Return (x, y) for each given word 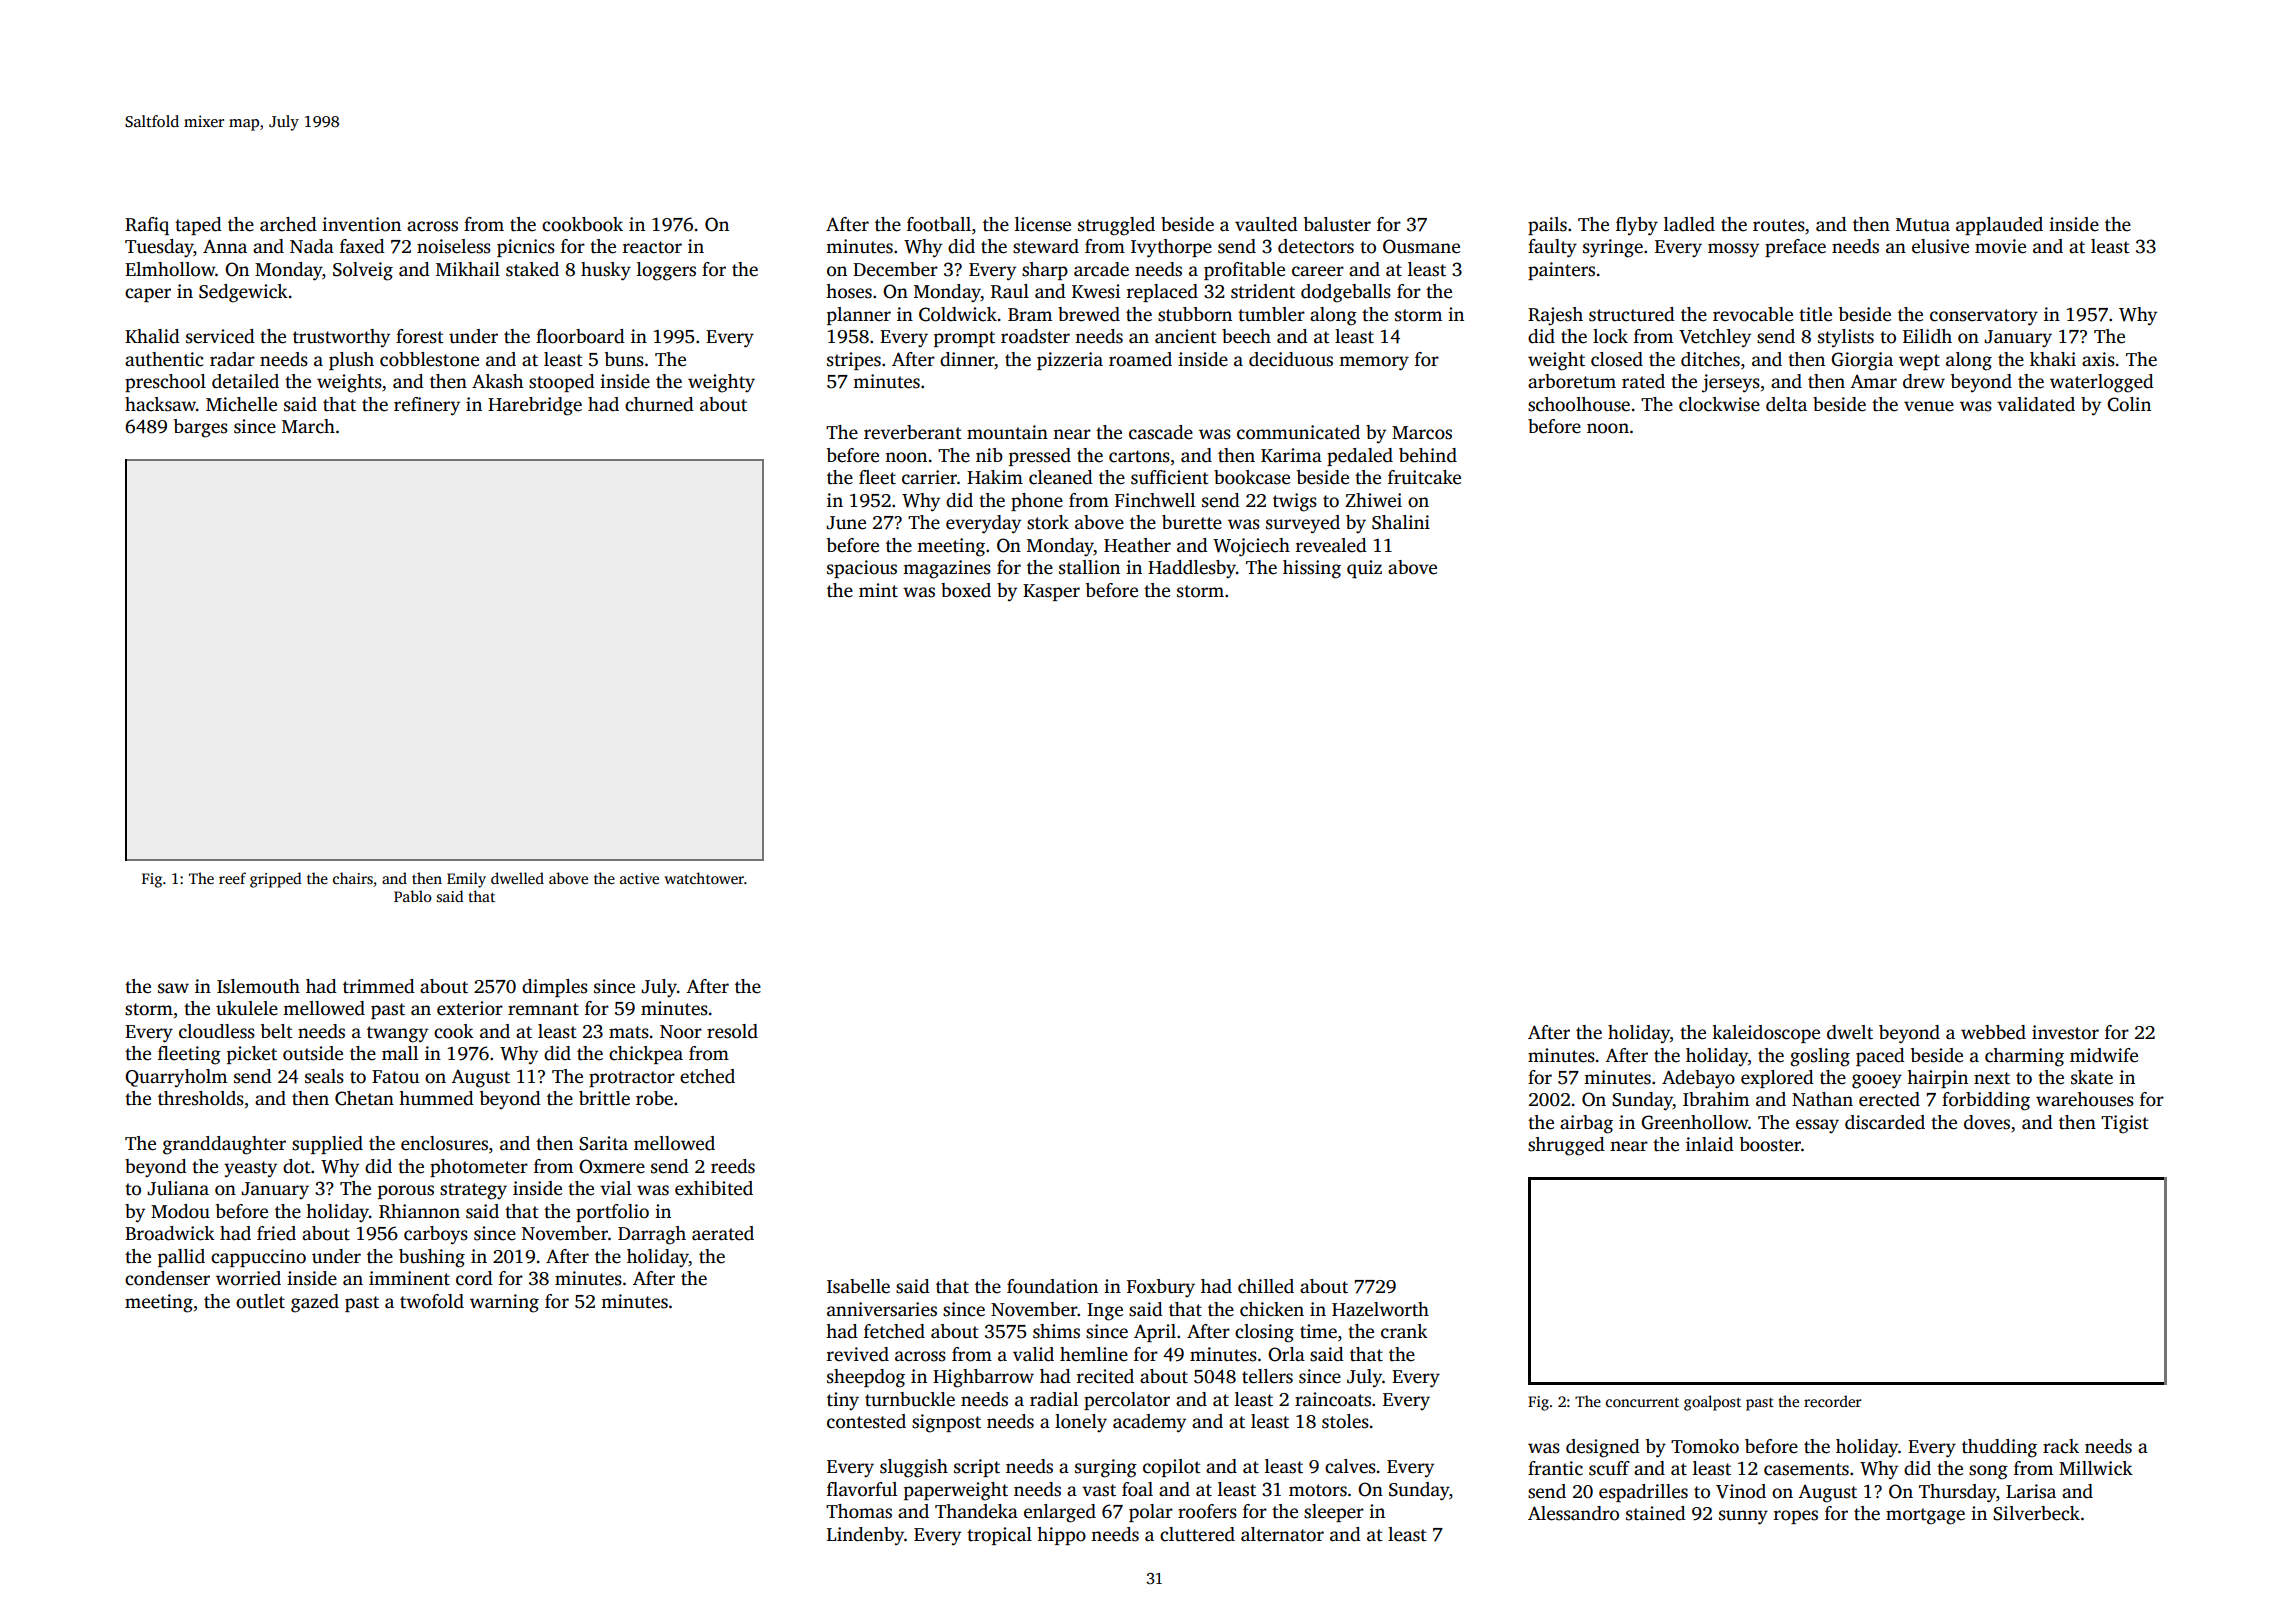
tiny (843, 1401)
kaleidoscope (1766, 1034)
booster (1770, 1144)
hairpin (1937, 1079)
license (1043, 224)
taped (198, 226)
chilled (1266, 1286)
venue (1929, 406)
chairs (353, 878)
